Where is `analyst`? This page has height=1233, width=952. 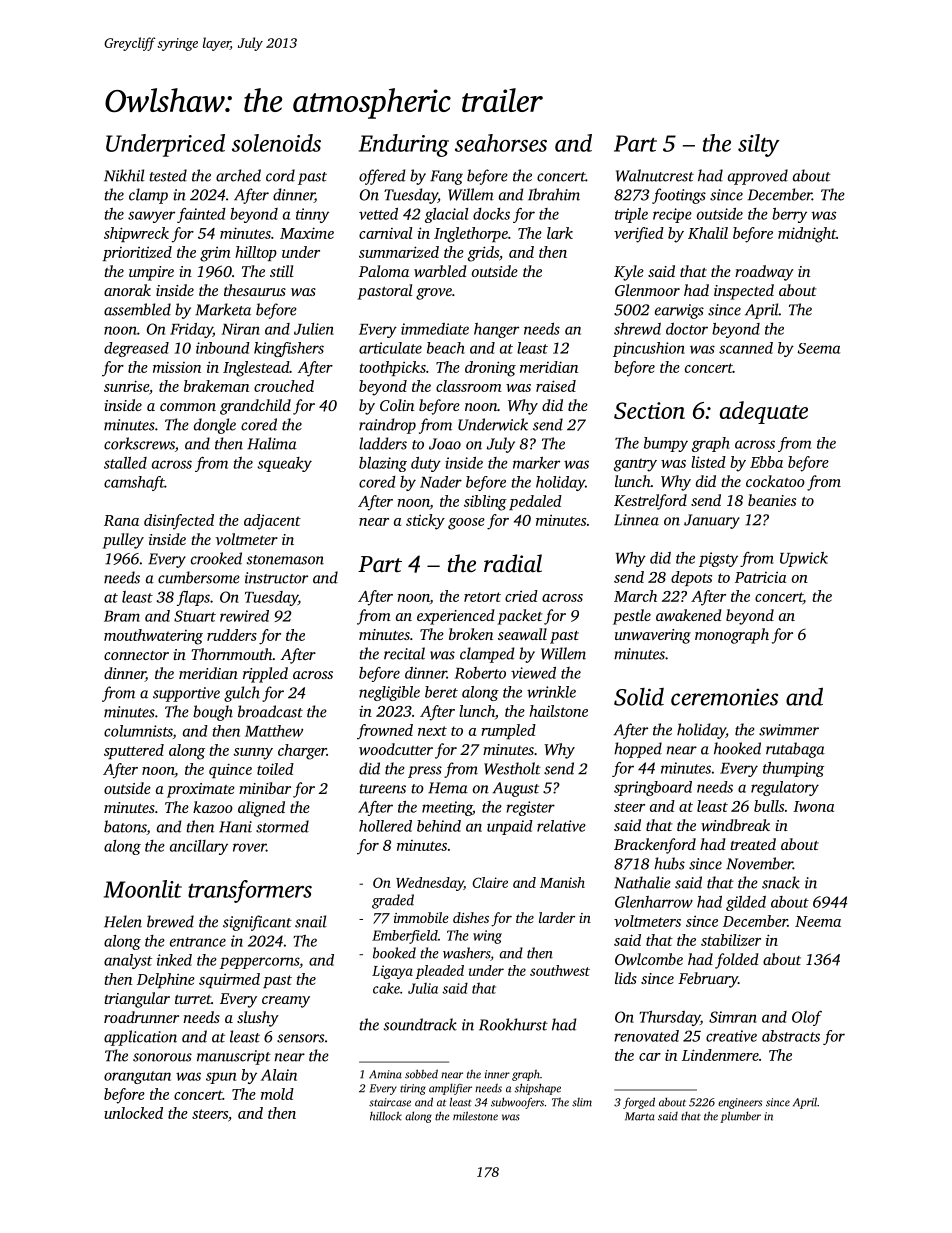 analyst is located at coordinates (128, 961).
